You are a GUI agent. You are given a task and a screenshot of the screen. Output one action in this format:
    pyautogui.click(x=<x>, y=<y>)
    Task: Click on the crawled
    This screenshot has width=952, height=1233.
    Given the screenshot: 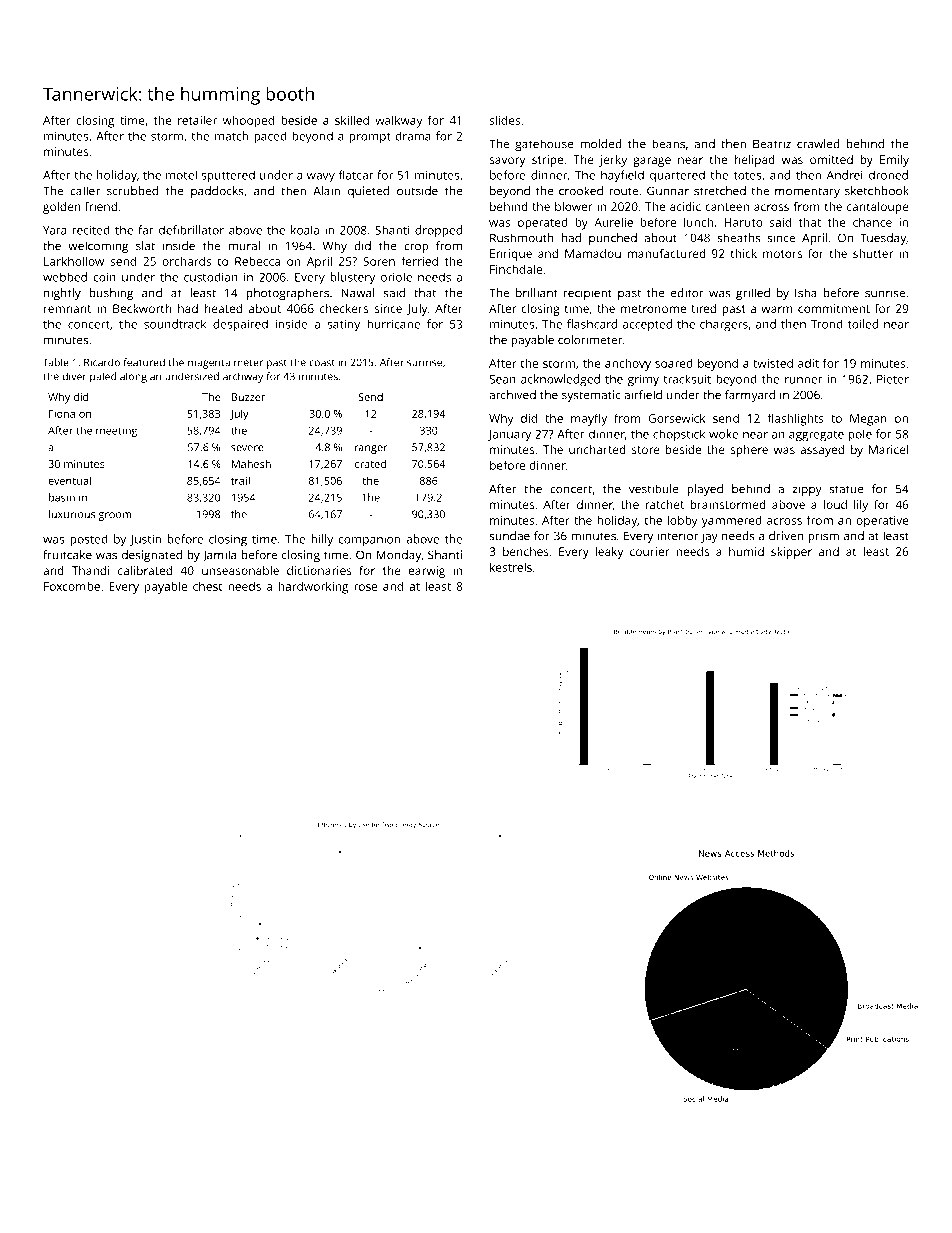 What is the action you would take?
    pyautogui.click(x=818, y=144)
